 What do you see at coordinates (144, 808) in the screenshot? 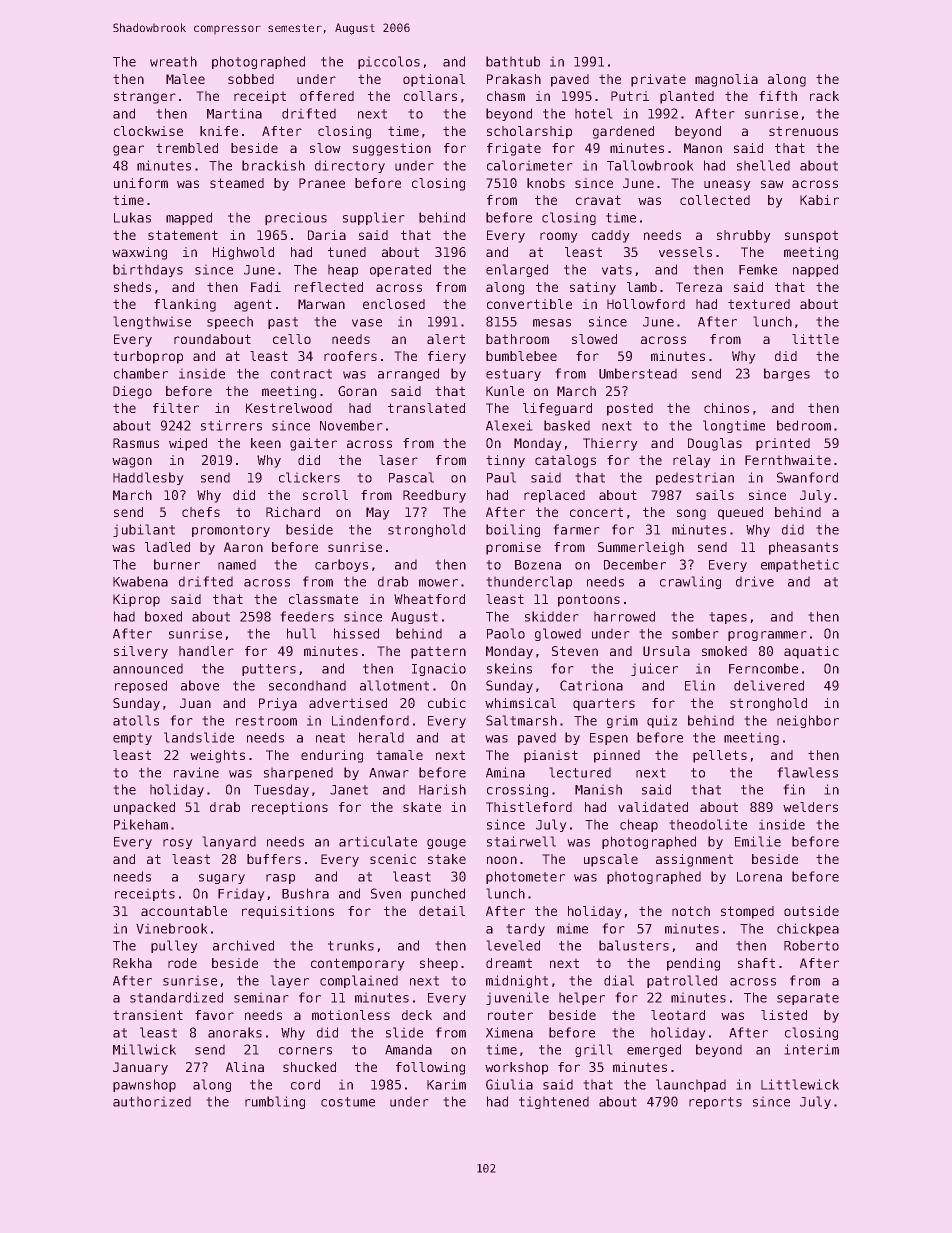
I see `unpacked` at bounding box center [144, 808].
